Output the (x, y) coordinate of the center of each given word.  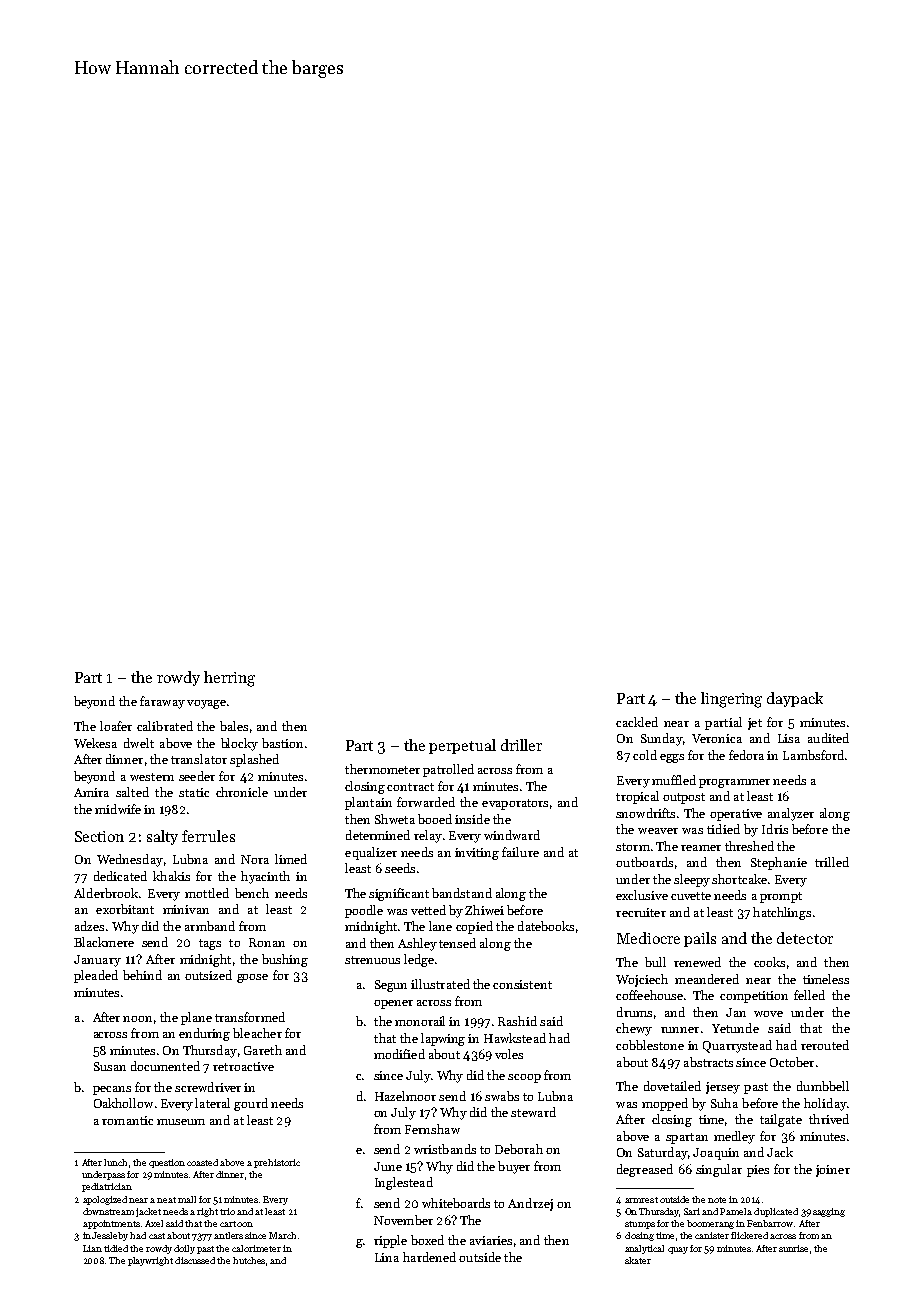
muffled (674, 780)
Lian (92, 1248)
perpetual (462, 746)
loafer (116, 726)
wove (768, 1014)
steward (533, 1112)
